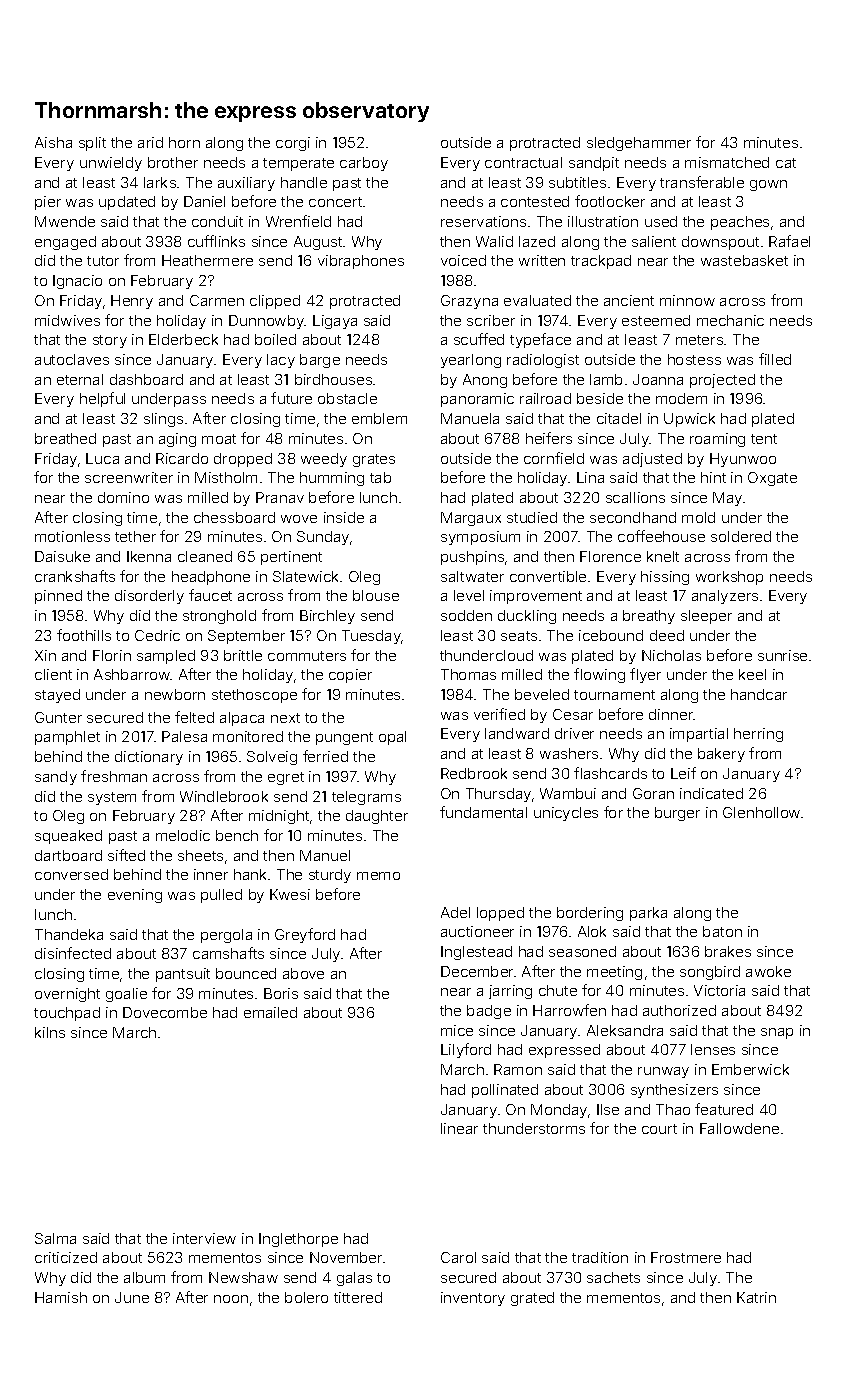 This screenshot has height=1400, width=849. Describe the element at coordinates (144, 1277) in the screenshot. I see `album` at that location.
